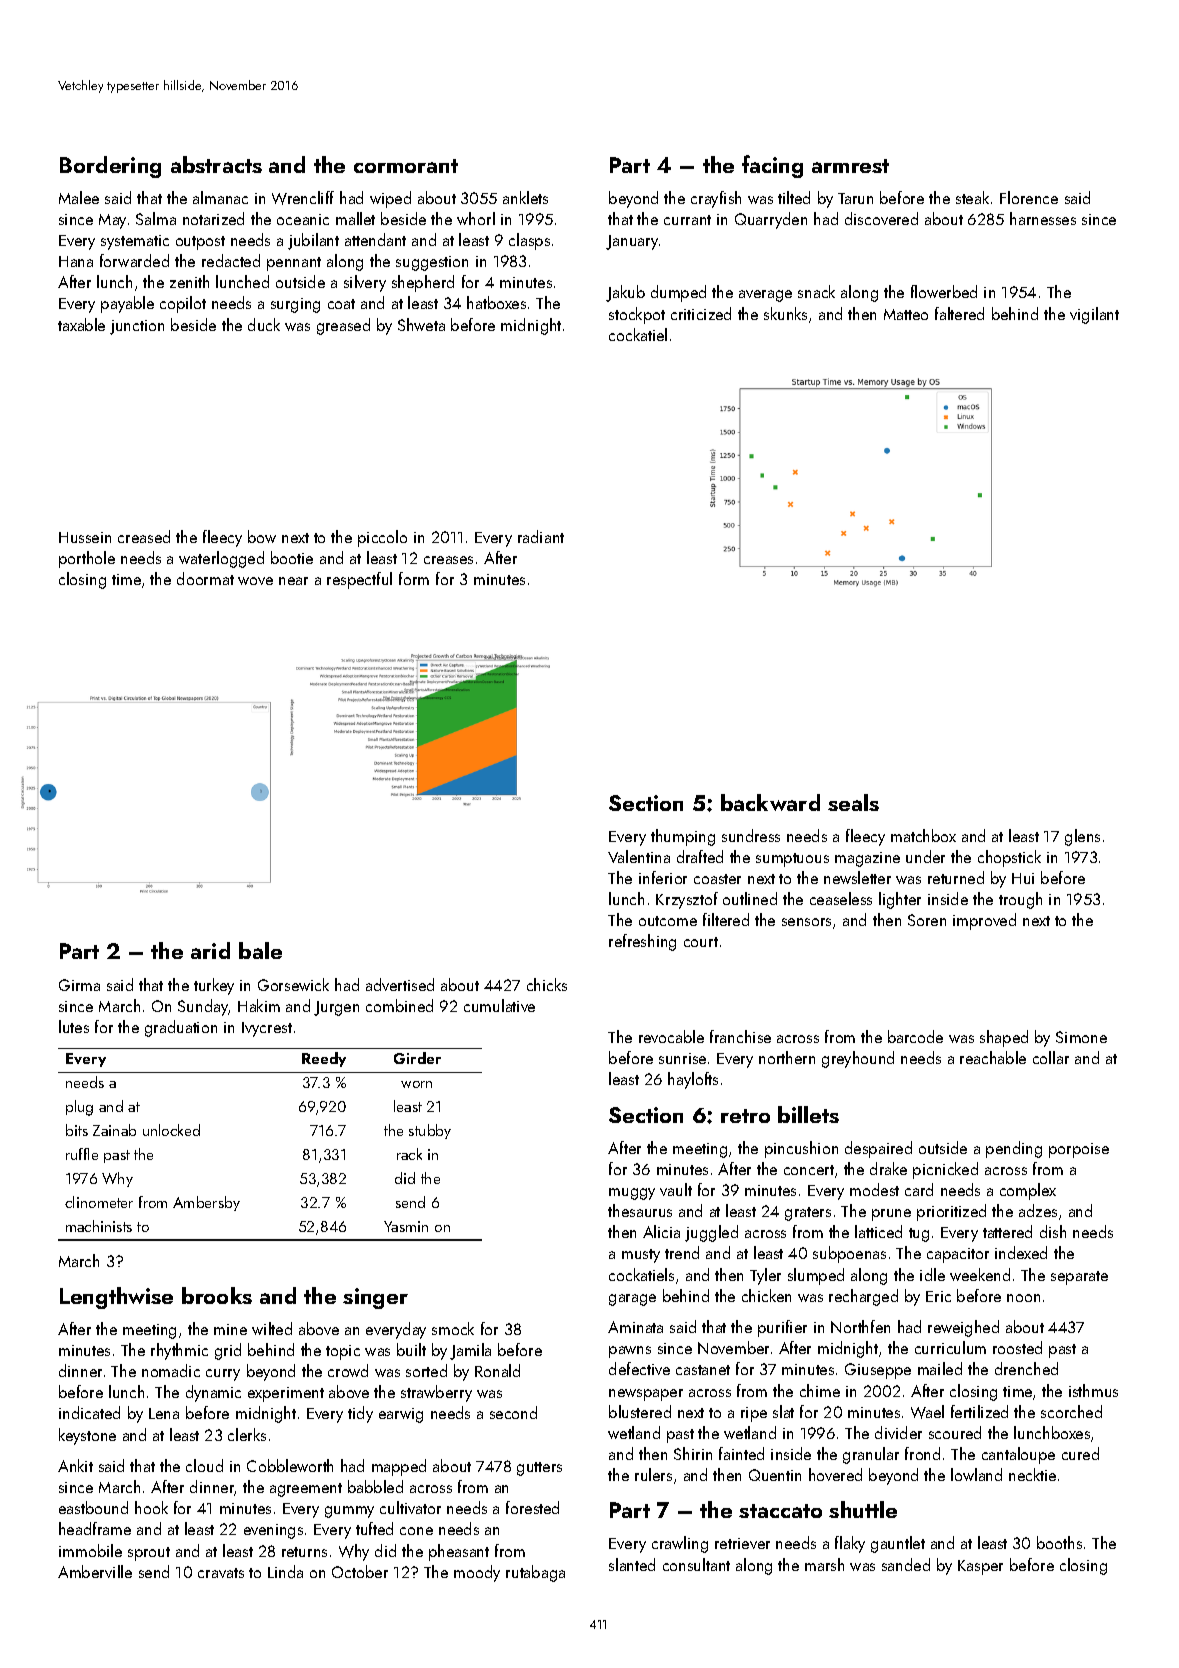 Image resolution: width=1179 pixels, height=1668 pixels. I want to click on backward, so click(770, 802).
